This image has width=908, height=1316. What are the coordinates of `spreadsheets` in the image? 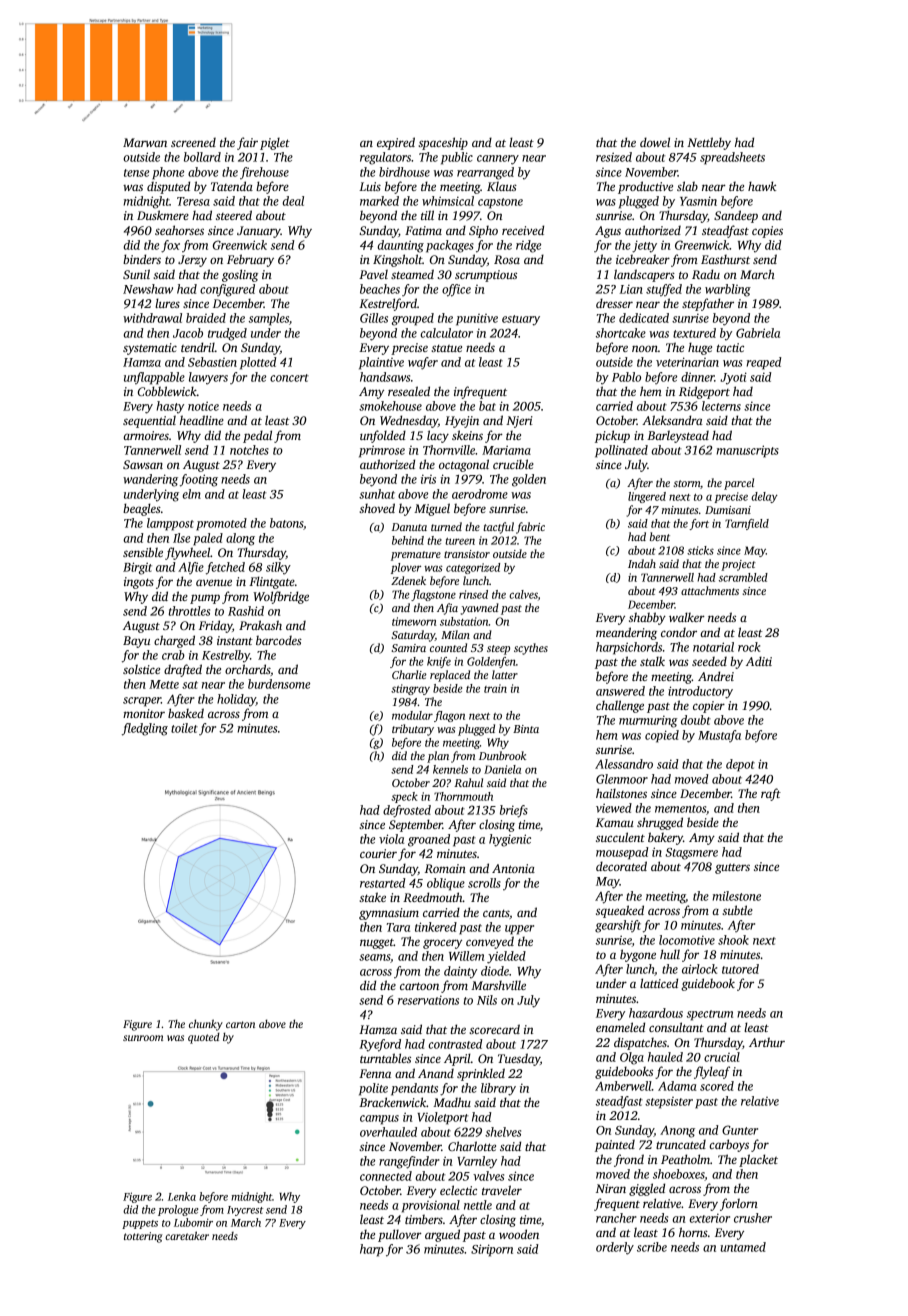 It's located at (732, 158).
